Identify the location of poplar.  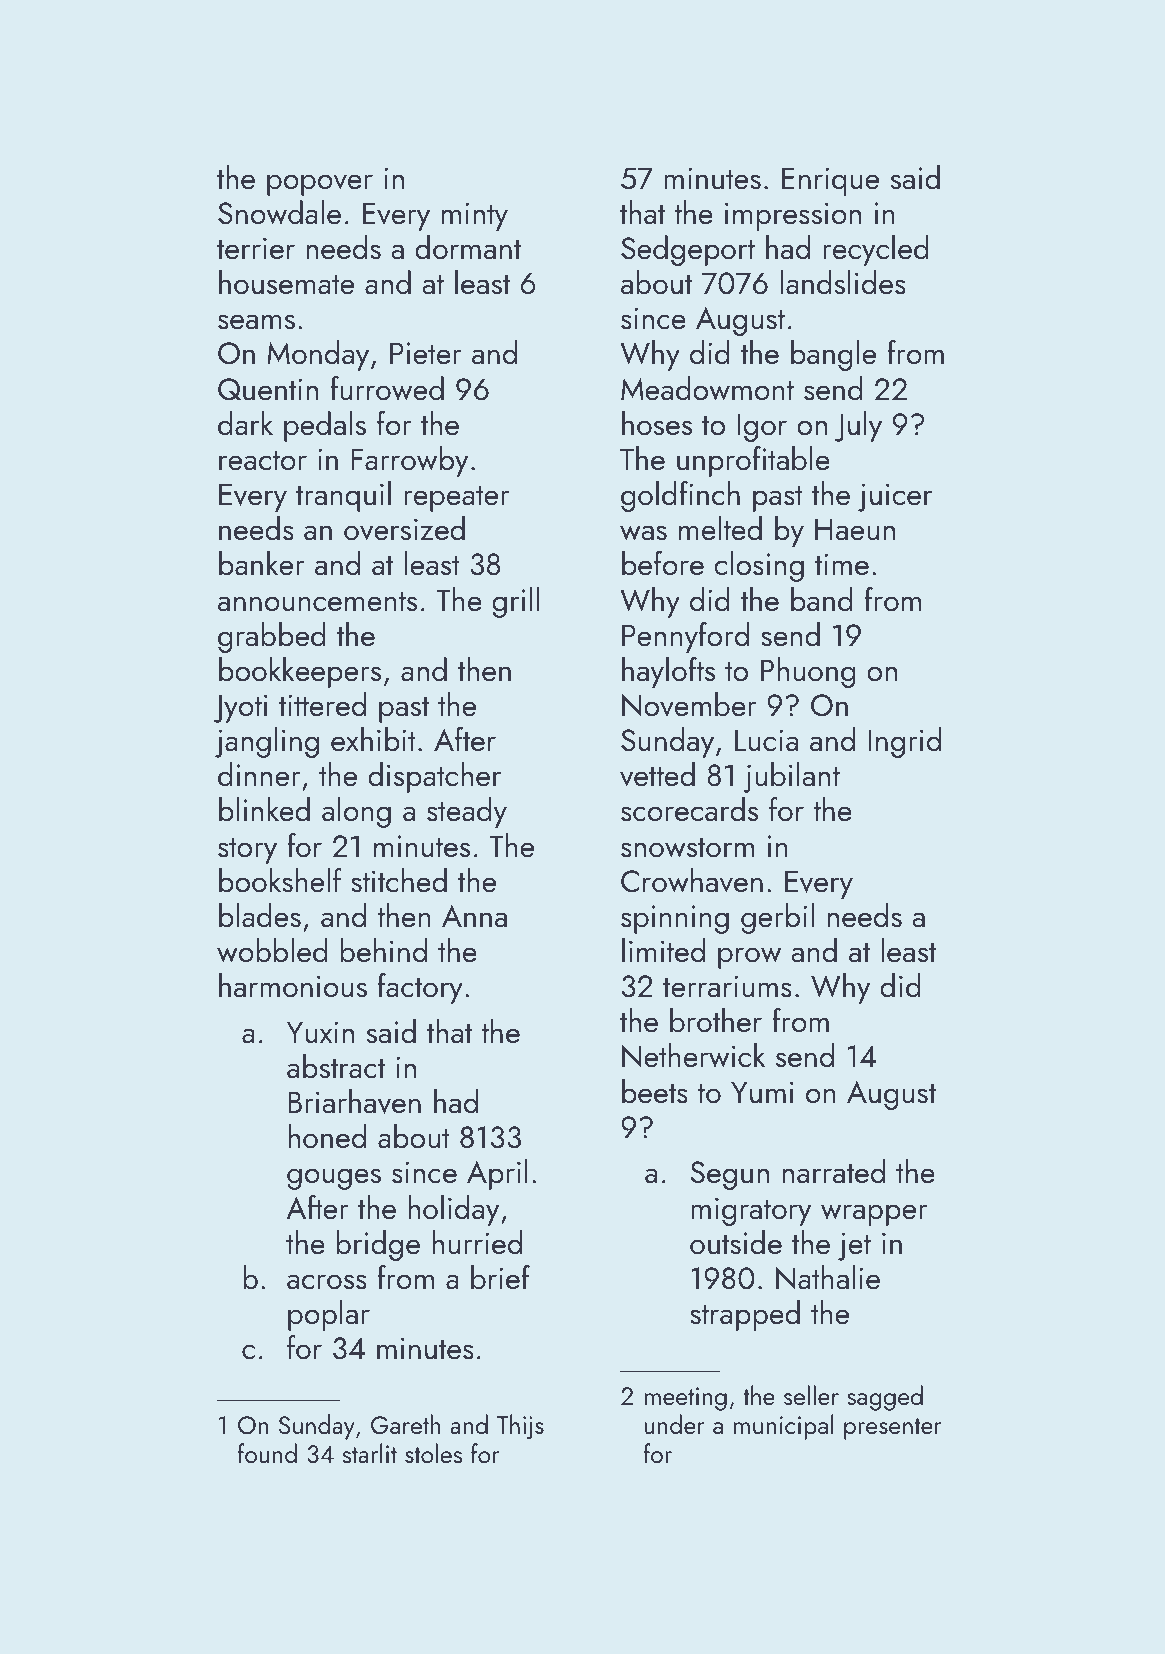
(329, 1315).
